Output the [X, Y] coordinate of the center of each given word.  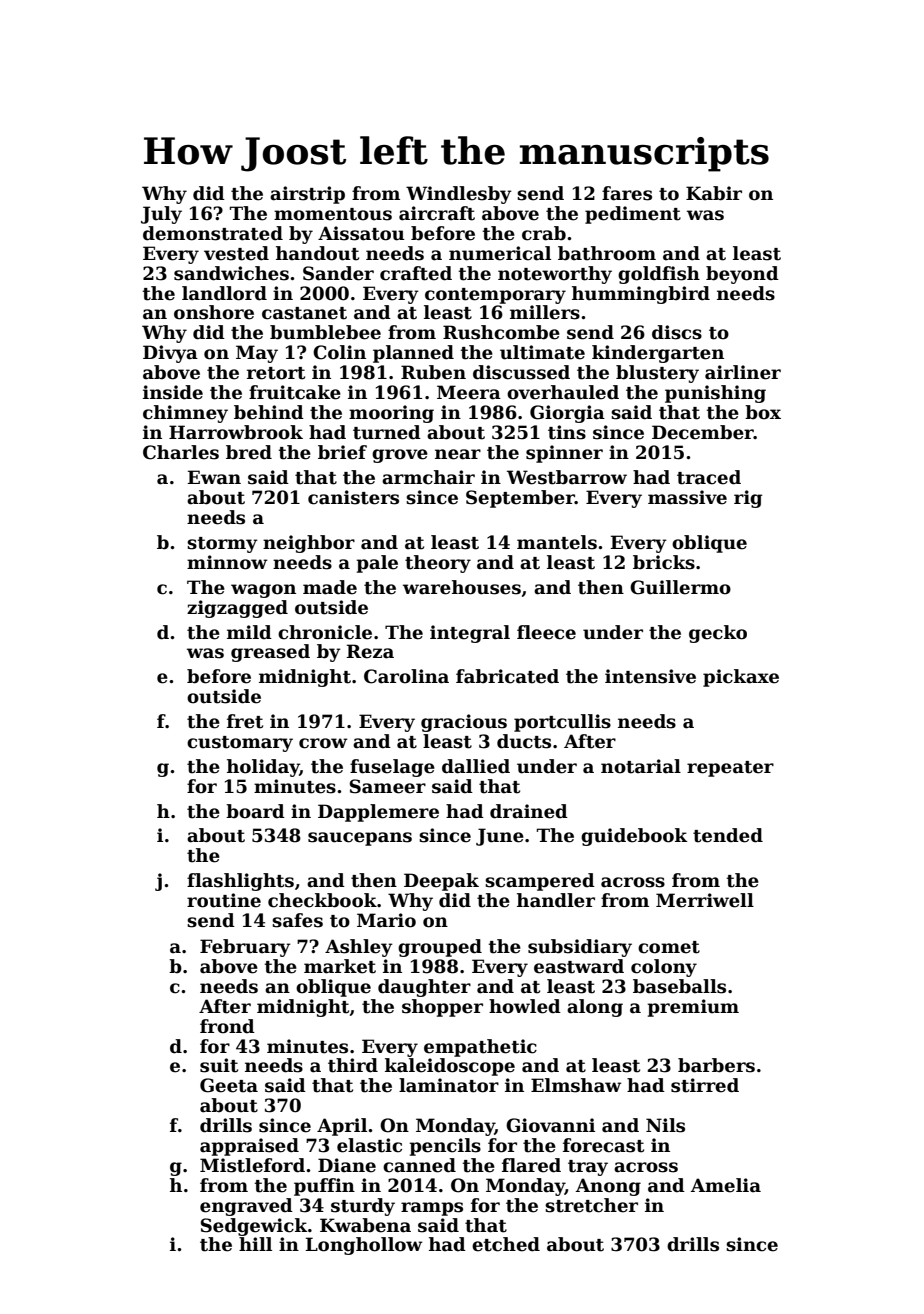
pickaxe [741, 678]
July [161, 215]
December [703, 432]
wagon [263, 591]
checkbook [322, 900]
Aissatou [361, 233]
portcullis [562, 723]
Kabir [714, 193]
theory [438, 564]
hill [255, 1244]
